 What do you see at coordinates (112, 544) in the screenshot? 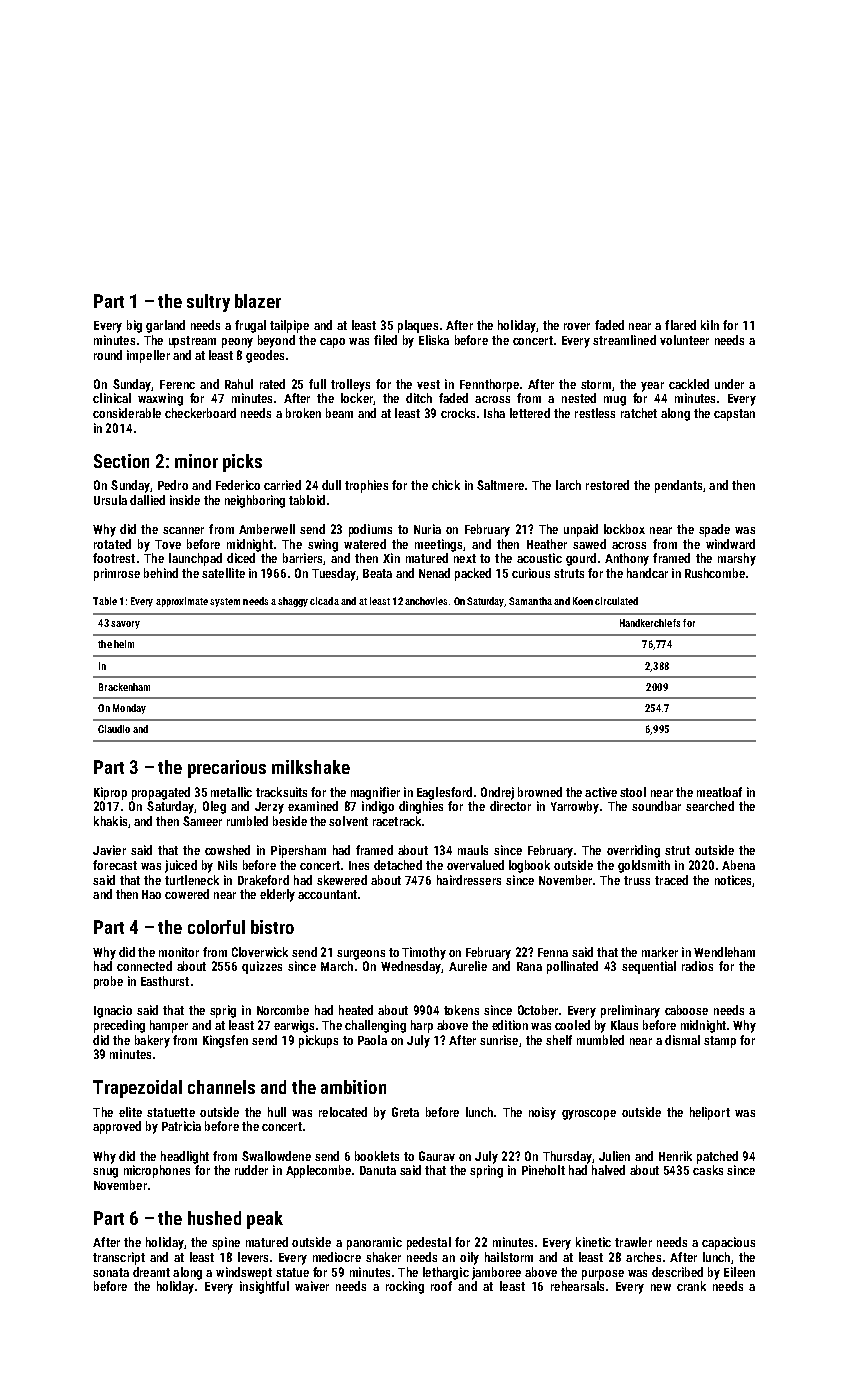
I see `rotated` at bounding box center [112, 544].
